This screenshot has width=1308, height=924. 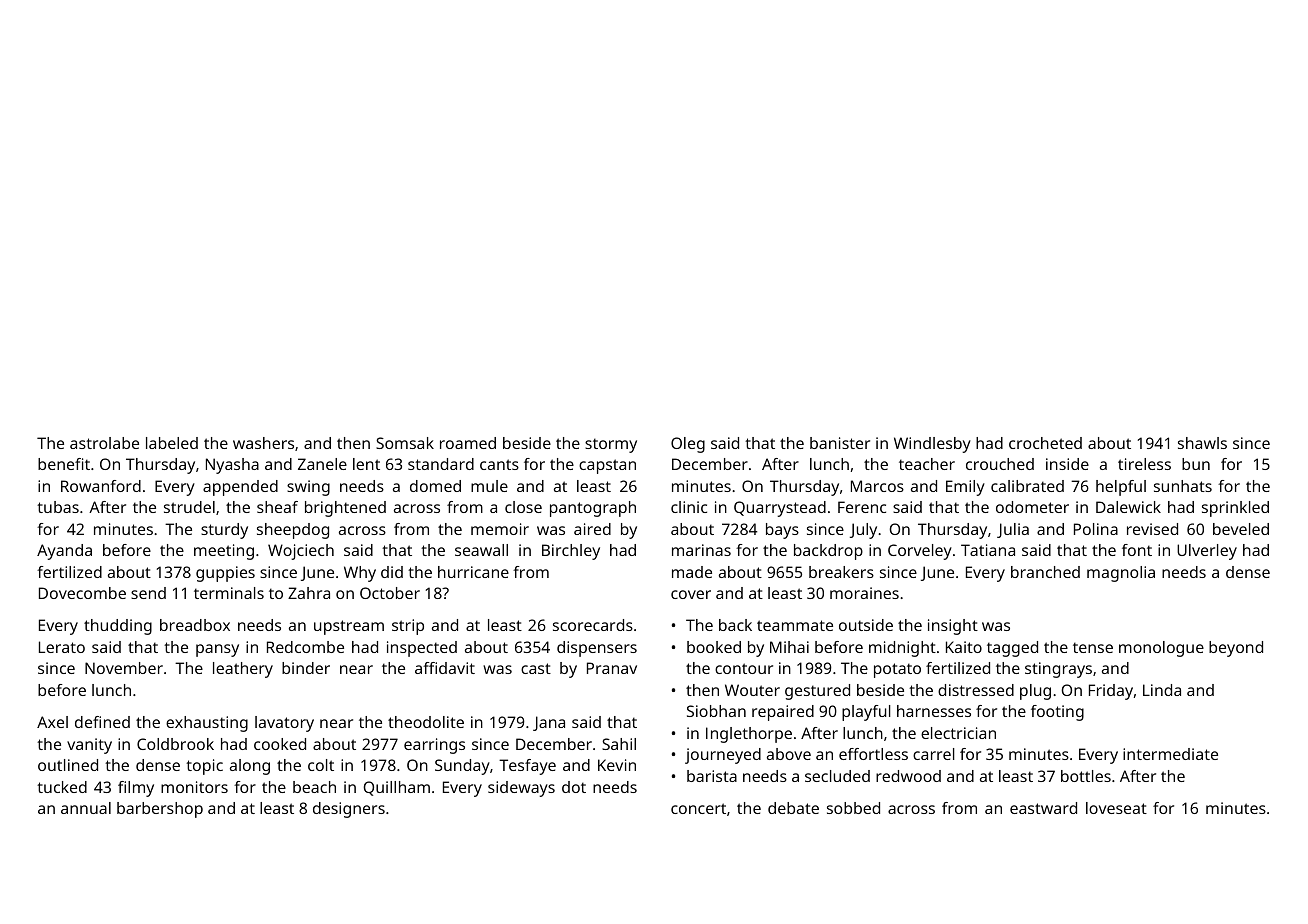 I want to click on marinas, so click(x=701, y=550).
